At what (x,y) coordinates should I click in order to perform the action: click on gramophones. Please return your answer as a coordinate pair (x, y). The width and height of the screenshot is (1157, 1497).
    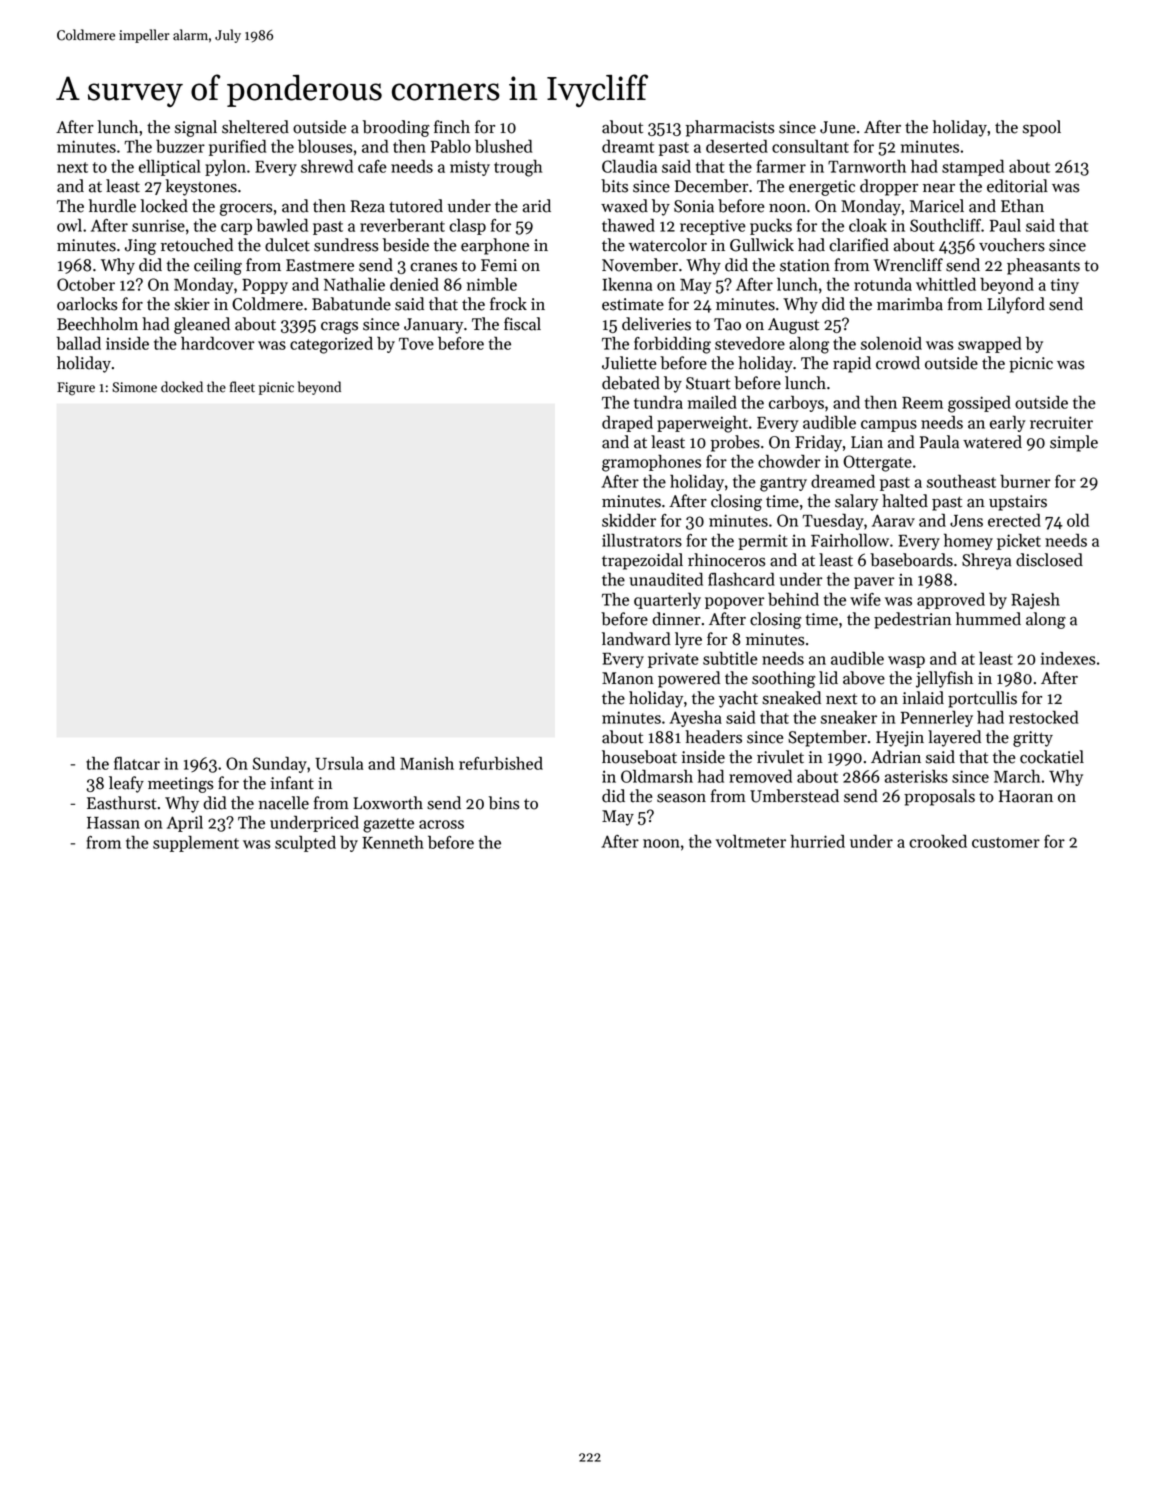
    Looking at the image, I should click on (651, 463).
